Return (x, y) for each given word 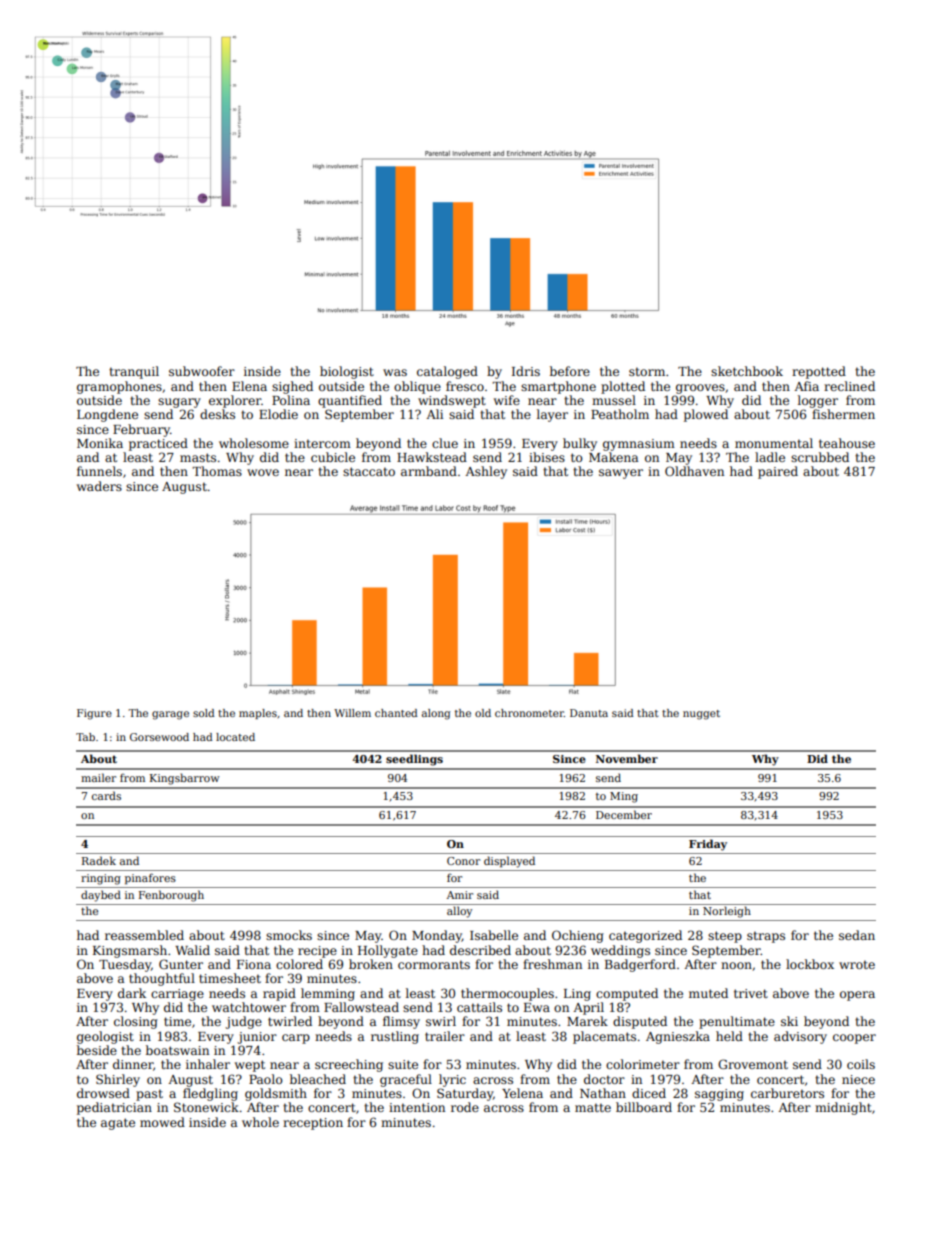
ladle (770, 457)
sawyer (621, 474)
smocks (289, 935)
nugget (701, 715)
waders (99, 486)
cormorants (434, 964)
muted (708, 993)
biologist (347, 372)
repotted (819, 372)
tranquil (134, 372)
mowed (162, 1122)
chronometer (529, 713)
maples (258, 714)
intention (417, 1107)
